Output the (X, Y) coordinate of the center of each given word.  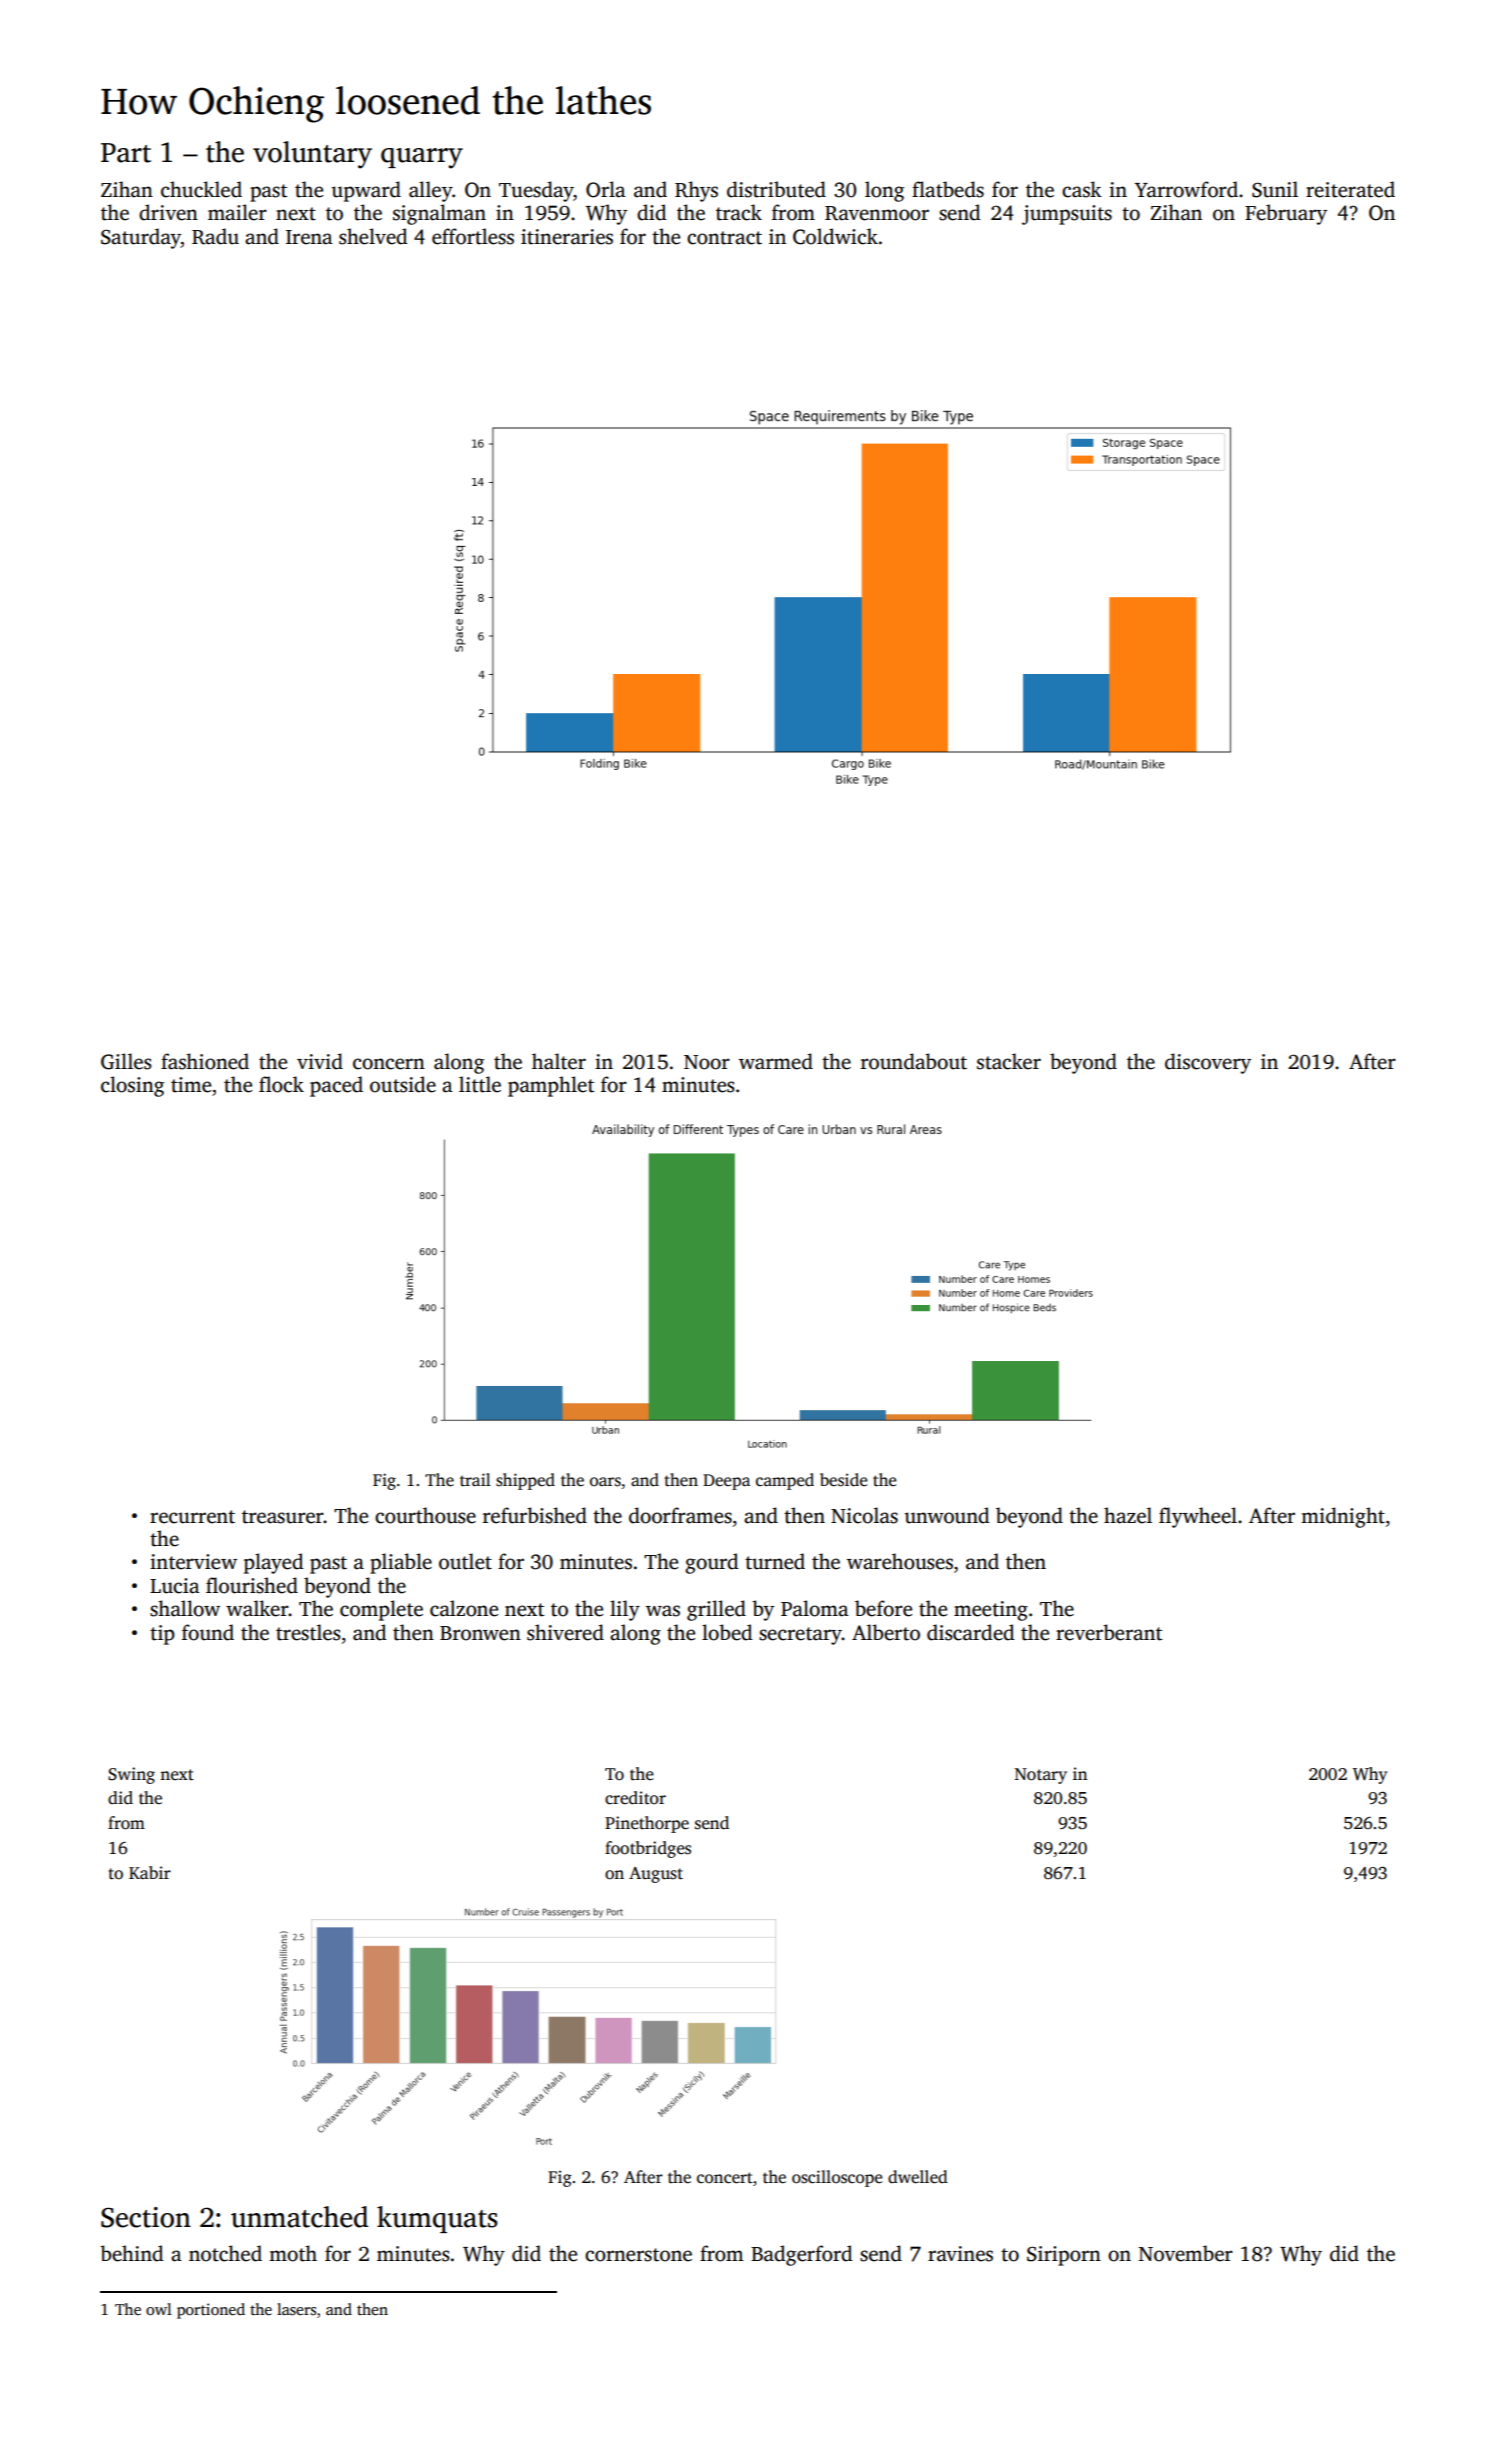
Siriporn (1064, 2256)
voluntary (312, 155)
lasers (296, 2309)
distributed (776, 189)
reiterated (1350, 189)
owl (159, 2309)
